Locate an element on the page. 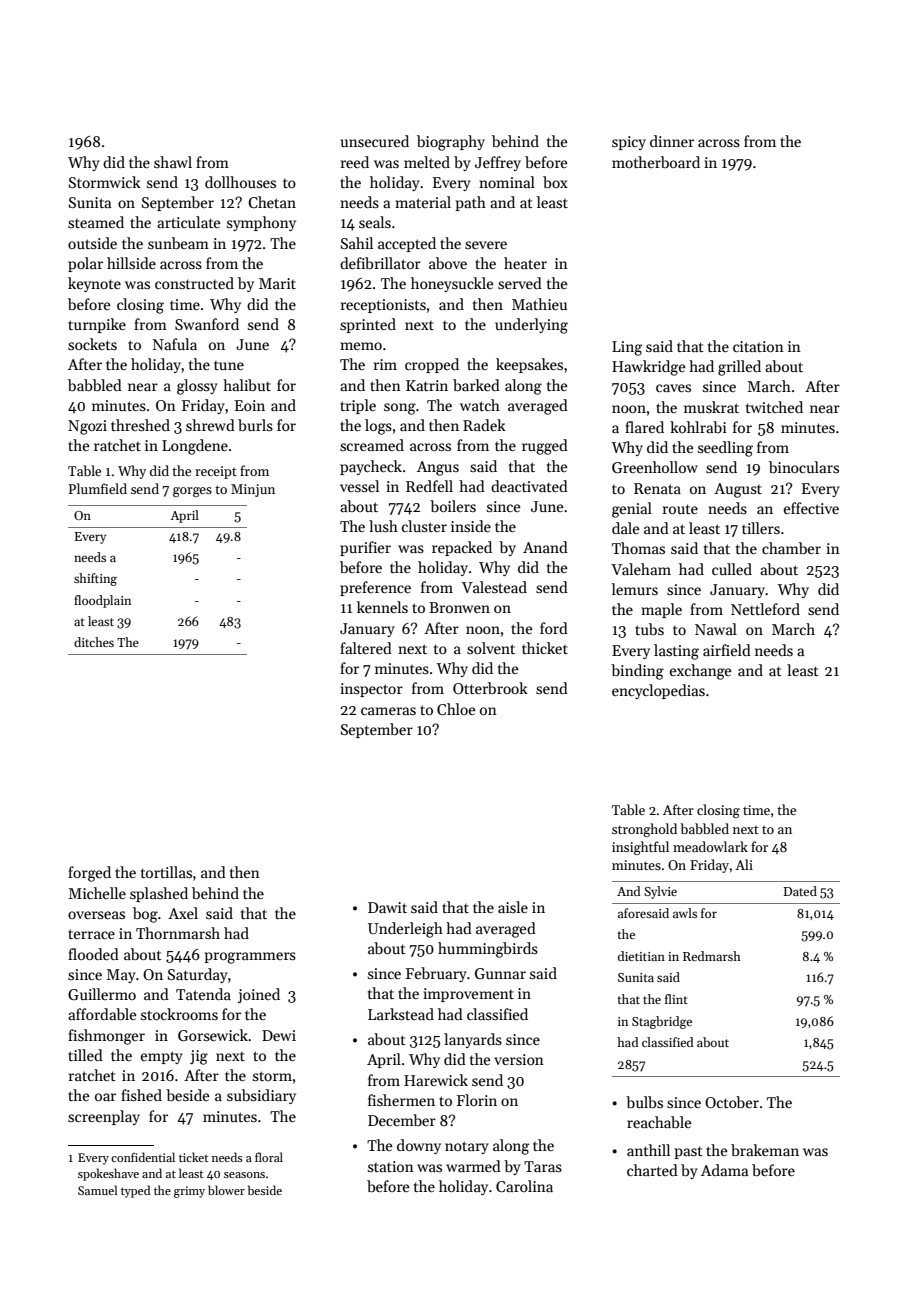  biography is located at coordinates (451, 143).
